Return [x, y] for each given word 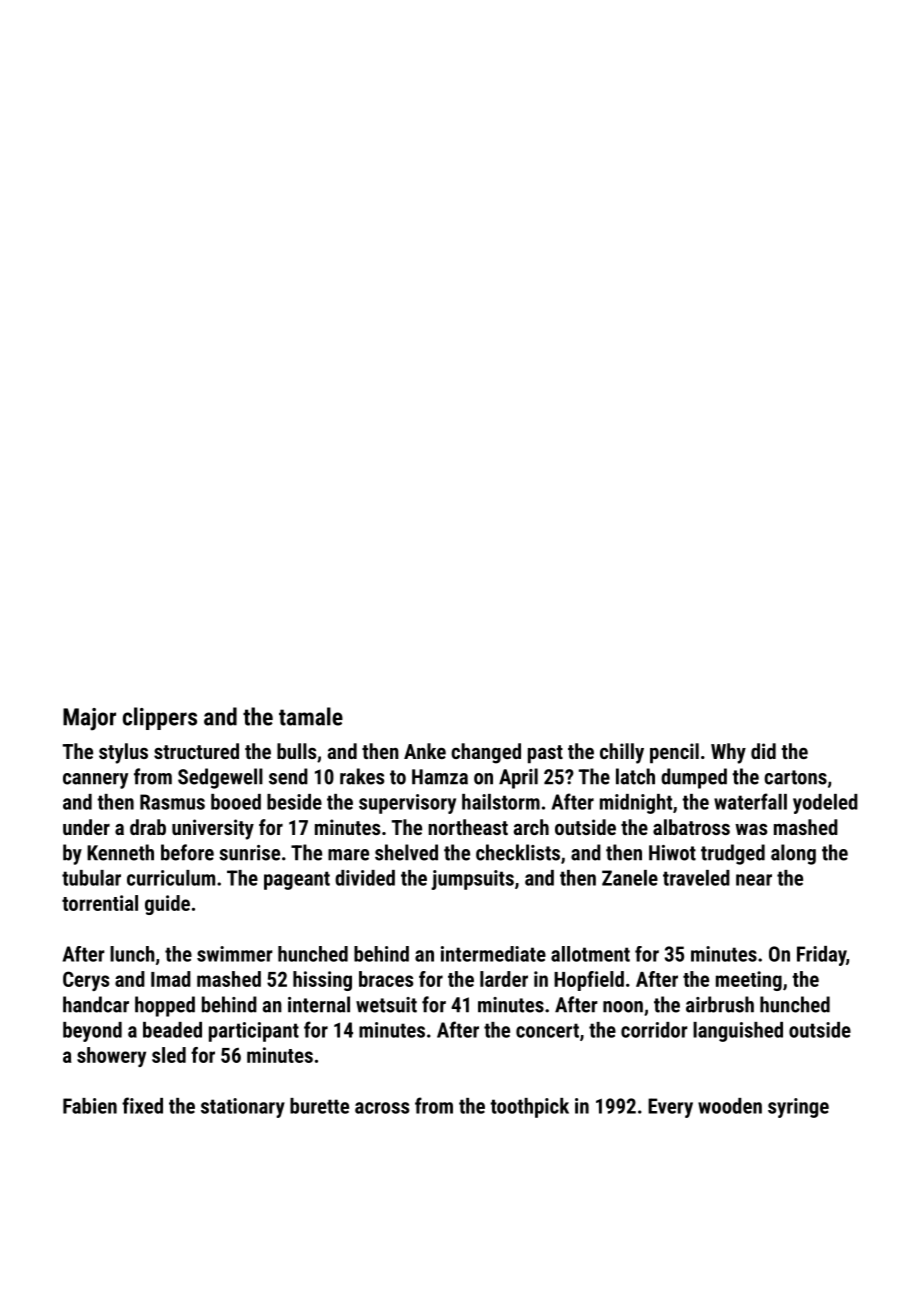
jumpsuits [472, 880]
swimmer [235, 954]
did [763, 751]
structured [196, 751]
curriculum [171, 878]
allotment [590, 954]
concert [547, 1030]
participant [254, 1032]
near [754, 880]
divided [365, 878]
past [545, 754]
